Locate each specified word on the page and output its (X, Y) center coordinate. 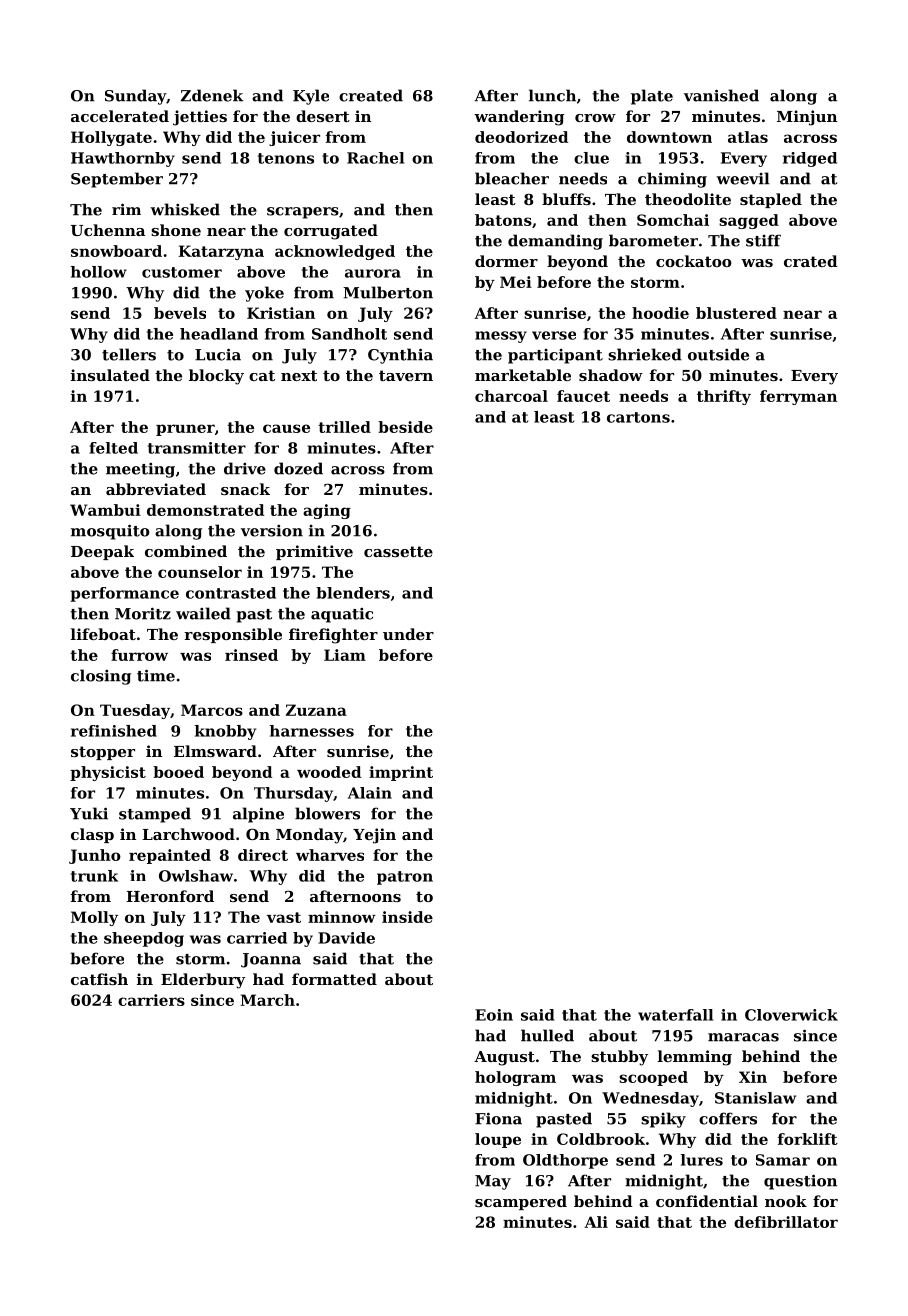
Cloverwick (791, 1015)
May (493, 1182)
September (117, 180)
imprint (401, 773)
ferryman (798, 397)
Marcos (212, 710)
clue (591, 158)
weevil (743, 178)
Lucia (218, 354)
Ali (596, 1222)
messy (501, 337)
